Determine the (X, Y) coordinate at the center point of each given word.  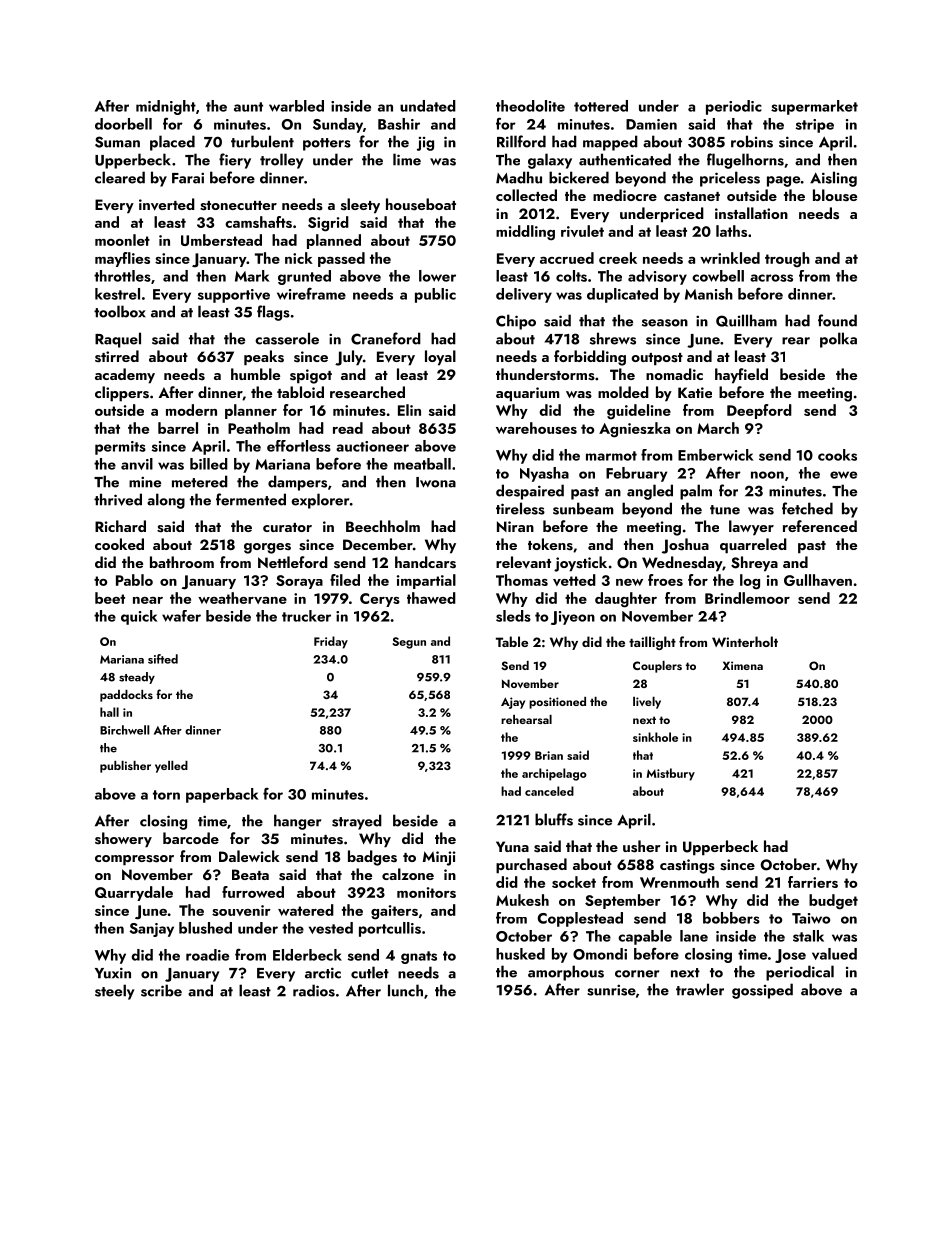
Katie (695, 392)
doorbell (123, 124)
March (718, 428)
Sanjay (151, 930)
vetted (574, 580)
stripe (815, 126)
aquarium (528, 394)
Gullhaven (818, 580)
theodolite (530, 106)
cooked (119, 544)
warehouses (536, 428)
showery (123, 840)
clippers (122, 394)
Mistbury (671, 774)
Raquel (118, 340)
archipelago (554, 774)
